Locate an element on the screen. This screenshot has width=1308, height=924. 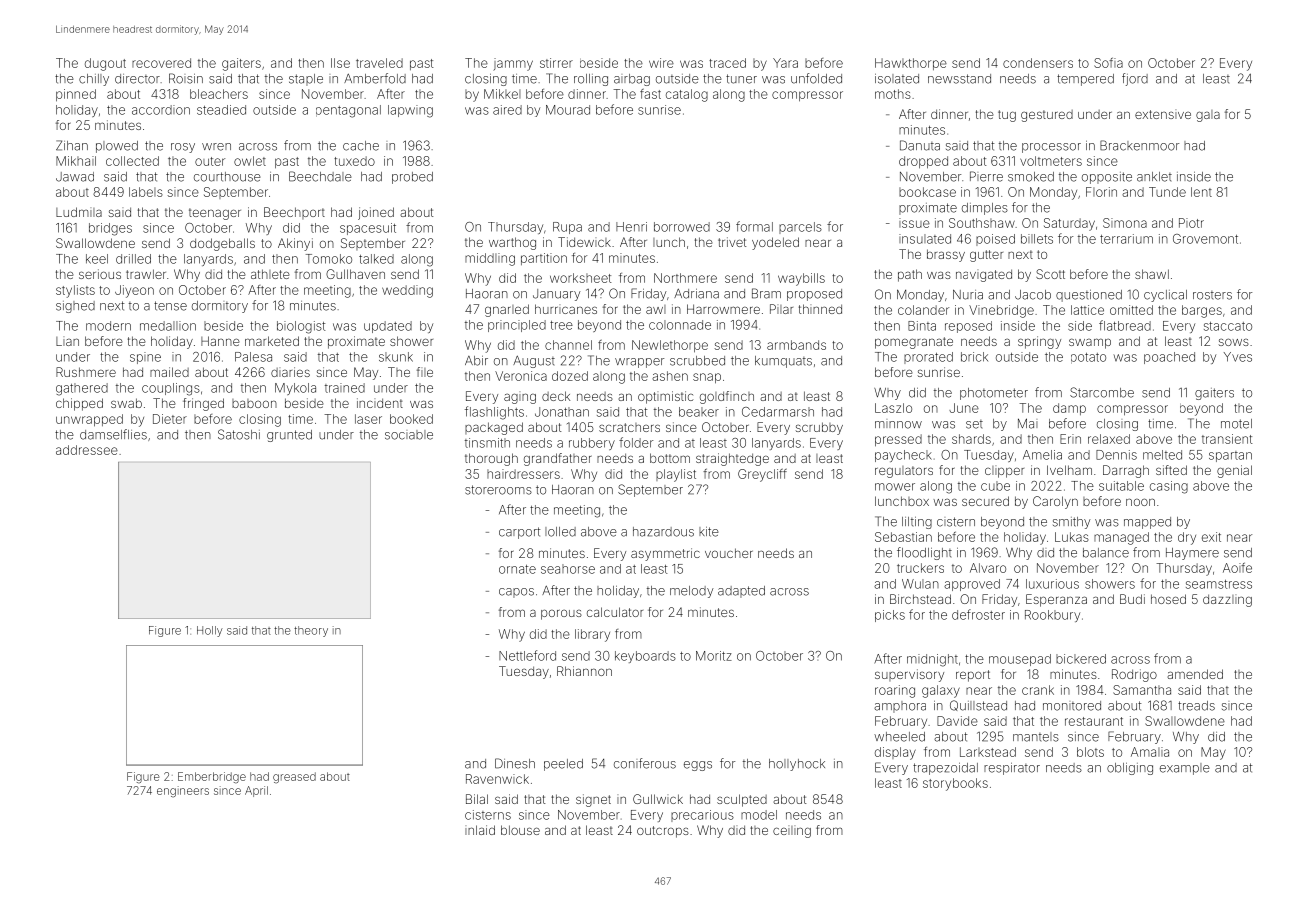
inlaid is located at coordinates (480, 830).
